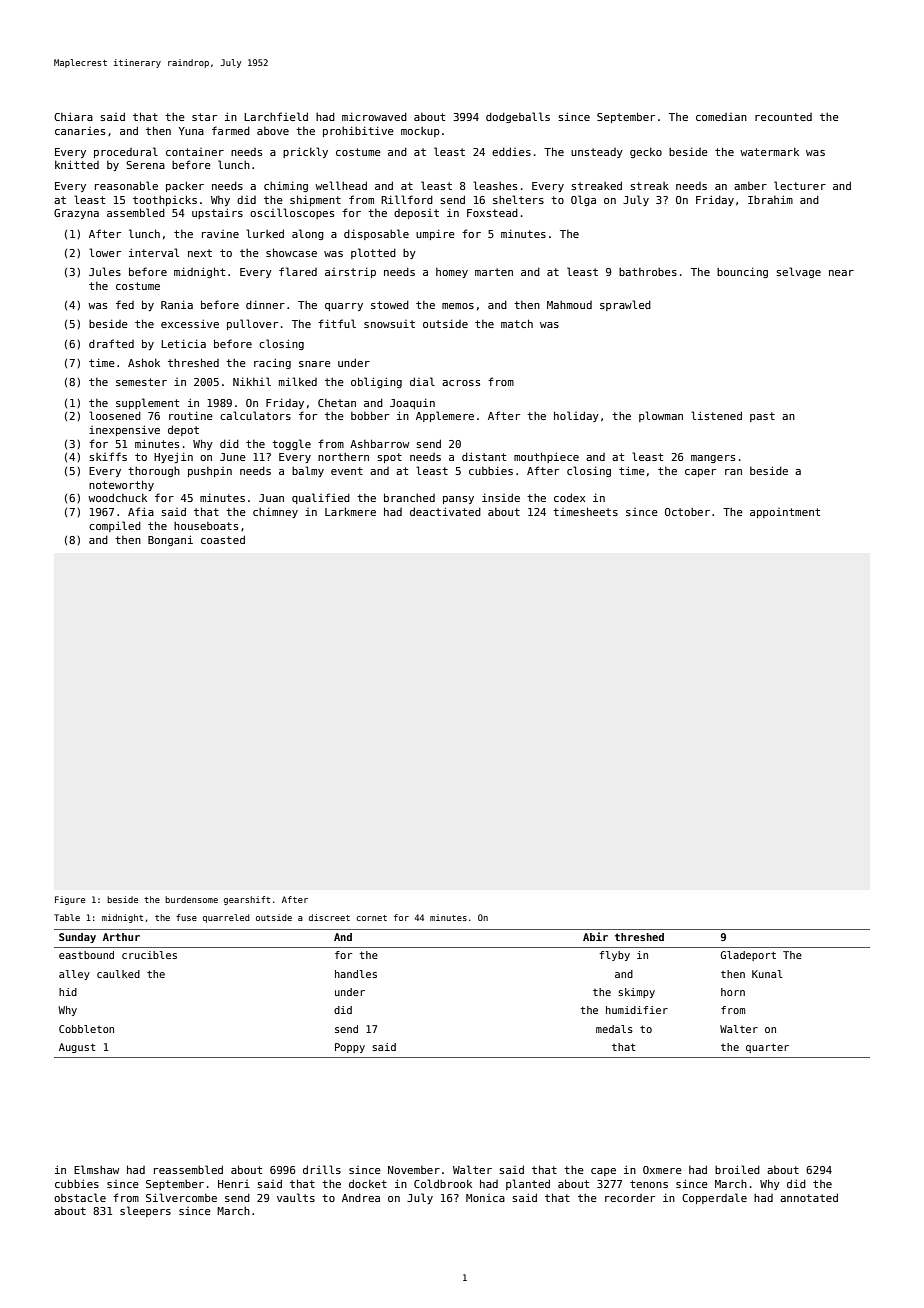  What do you see at coordinates (374, 116) in the screenshot?
I see `microwaved` at bounding box center [374, 116].
